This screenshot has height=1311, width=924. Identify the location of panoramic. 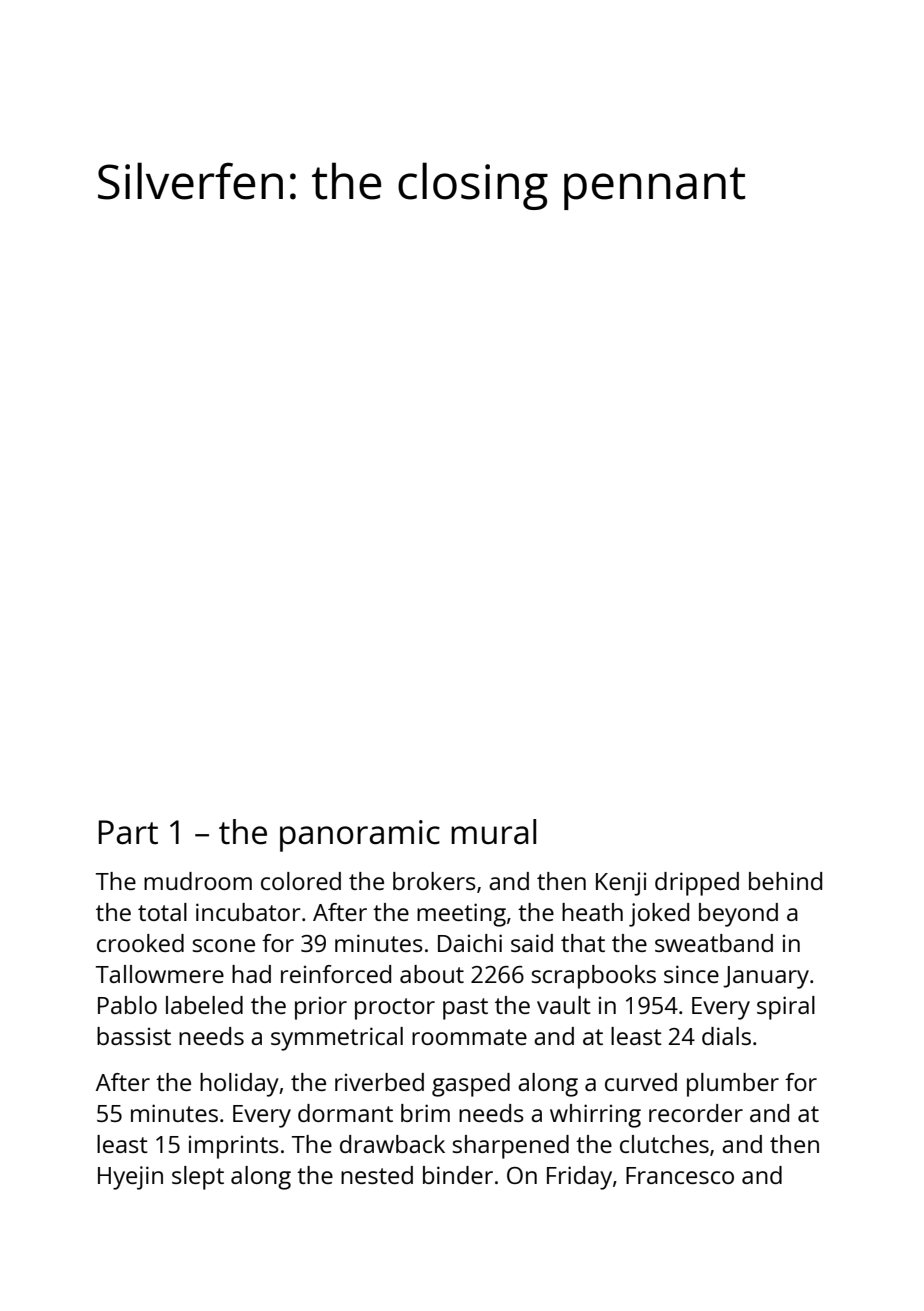
(360, 836).
